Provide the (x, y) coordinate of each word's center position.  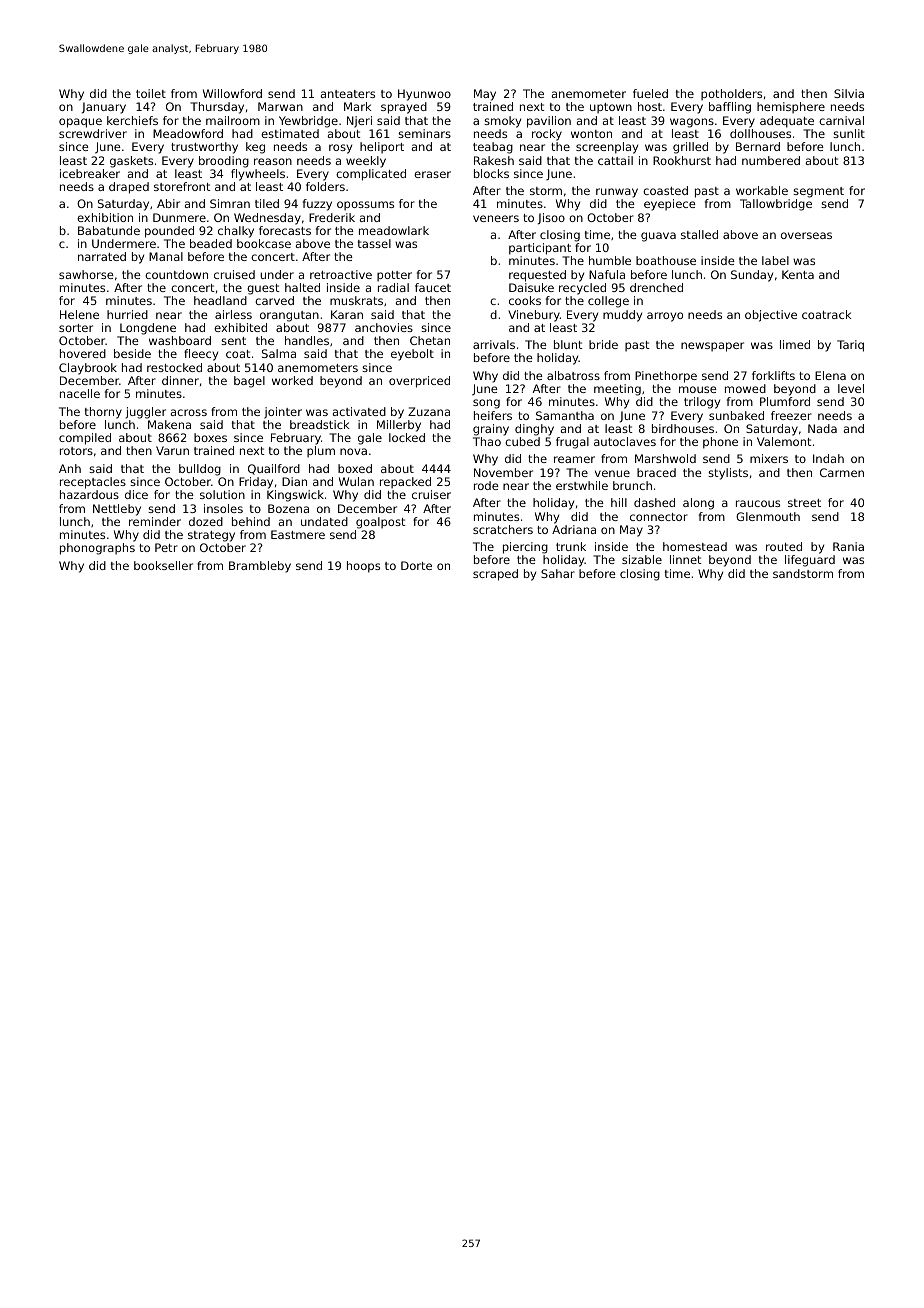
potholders (731, 95)
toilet (151, 93)
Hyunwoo (424, 95)
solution (222, 494)
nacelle (80, 393)
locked (407, 437)
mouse (698, 389)
